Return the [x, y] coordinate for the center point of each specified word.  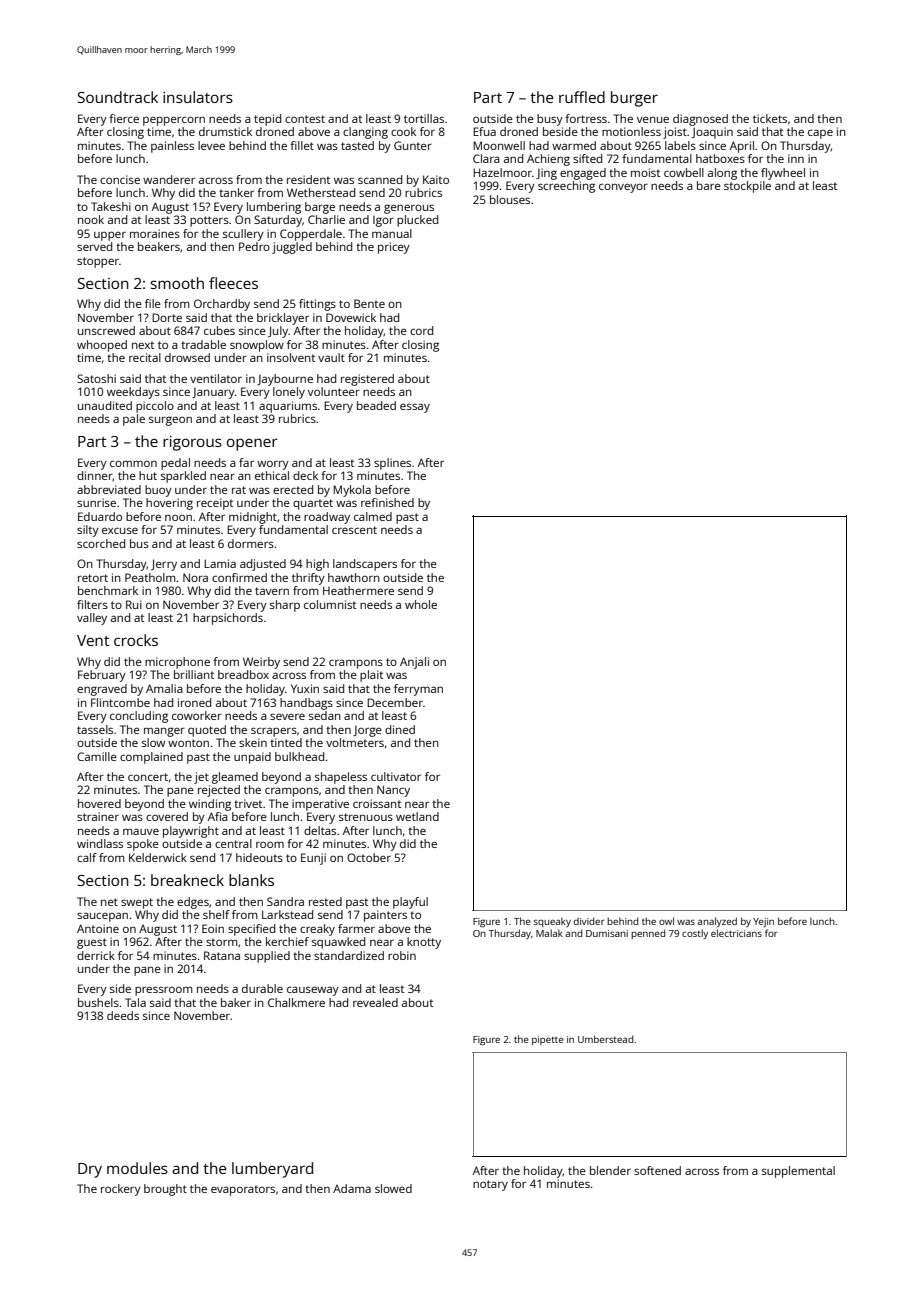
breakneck [187, 880]
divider [589, 921]
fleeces [233, 283]
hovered [99, 803]
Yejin [763, 923]
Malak [549, 933]
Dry [90, 1170]
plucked [417, 221]
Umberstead [605, 1039]
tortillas [424, 118]
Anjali [414, 663]
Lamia [220, 563]
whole [421, 604]
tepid [267, 120]
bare [709, 185]
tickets [770, 118]
